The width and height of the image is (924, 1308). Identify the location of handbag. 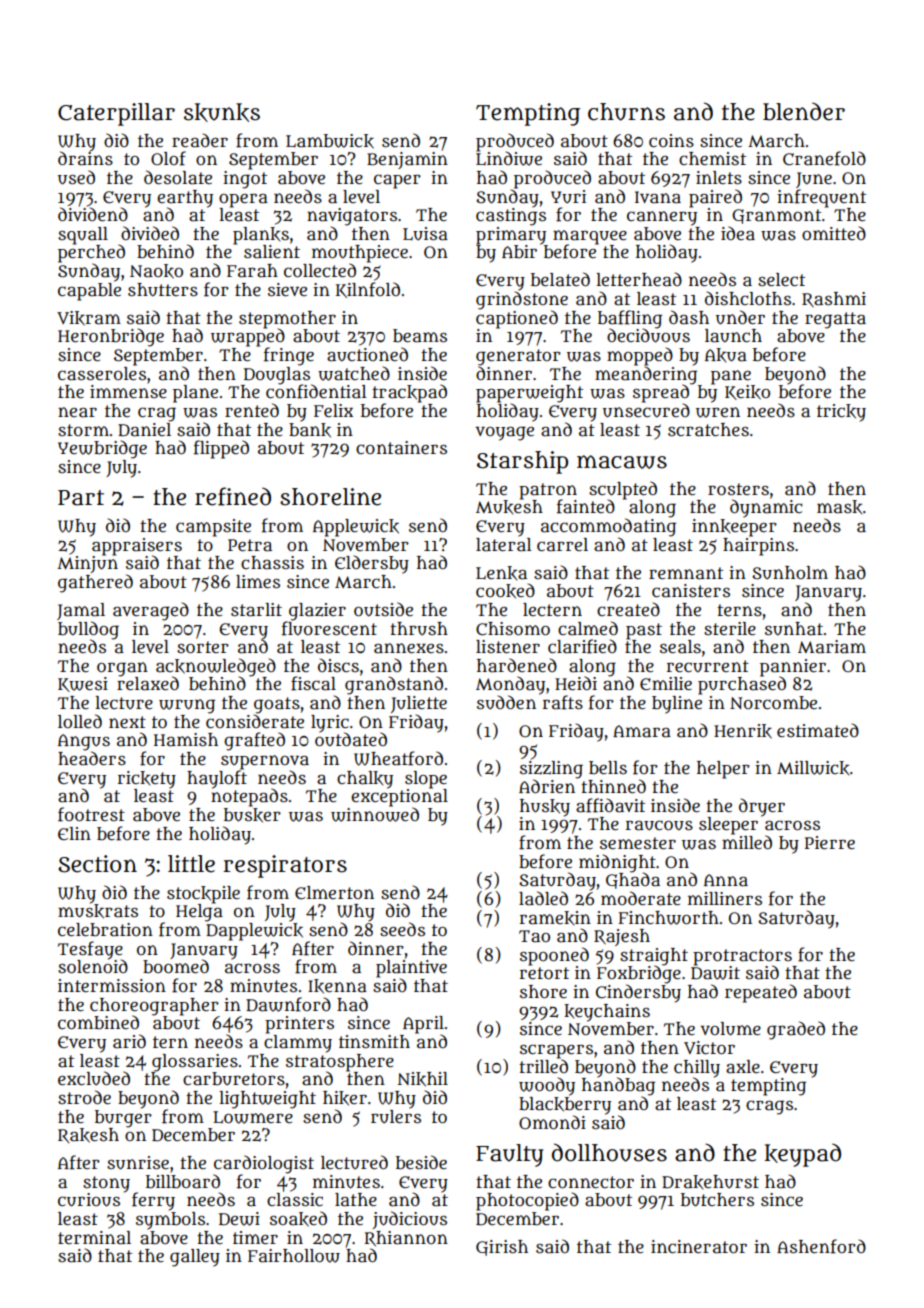
(618, 1086).
